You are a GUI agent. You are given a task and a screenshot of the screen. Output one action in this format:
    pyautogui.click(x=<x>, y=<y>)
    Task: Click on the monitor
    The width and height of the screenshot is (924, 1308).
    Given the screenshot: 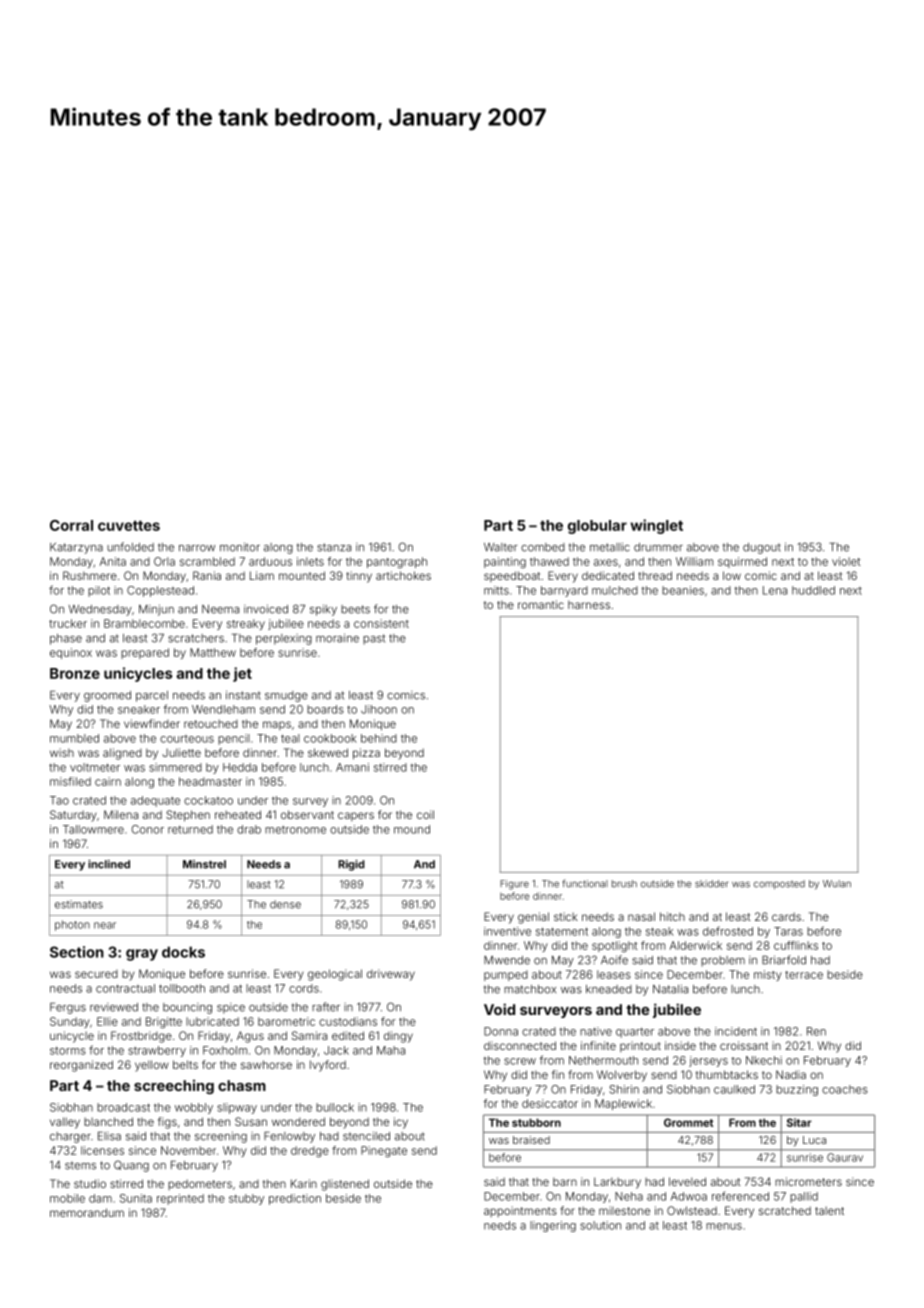 What is the action you would take?
    pyautogui.click(x=240, y=547)
